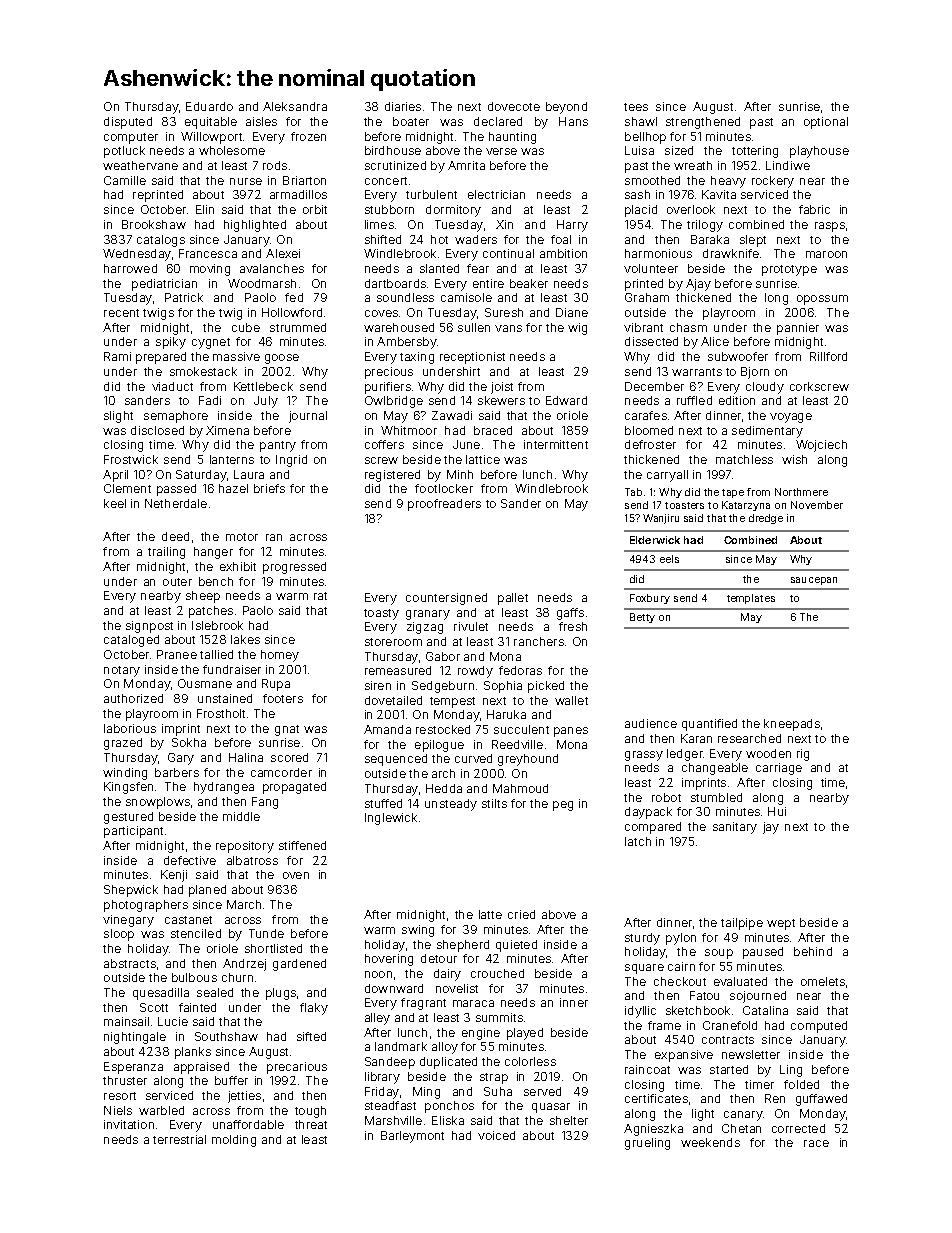 The width and height of the page is (952, 1233). I want to click on rig, so click(803, 755).
